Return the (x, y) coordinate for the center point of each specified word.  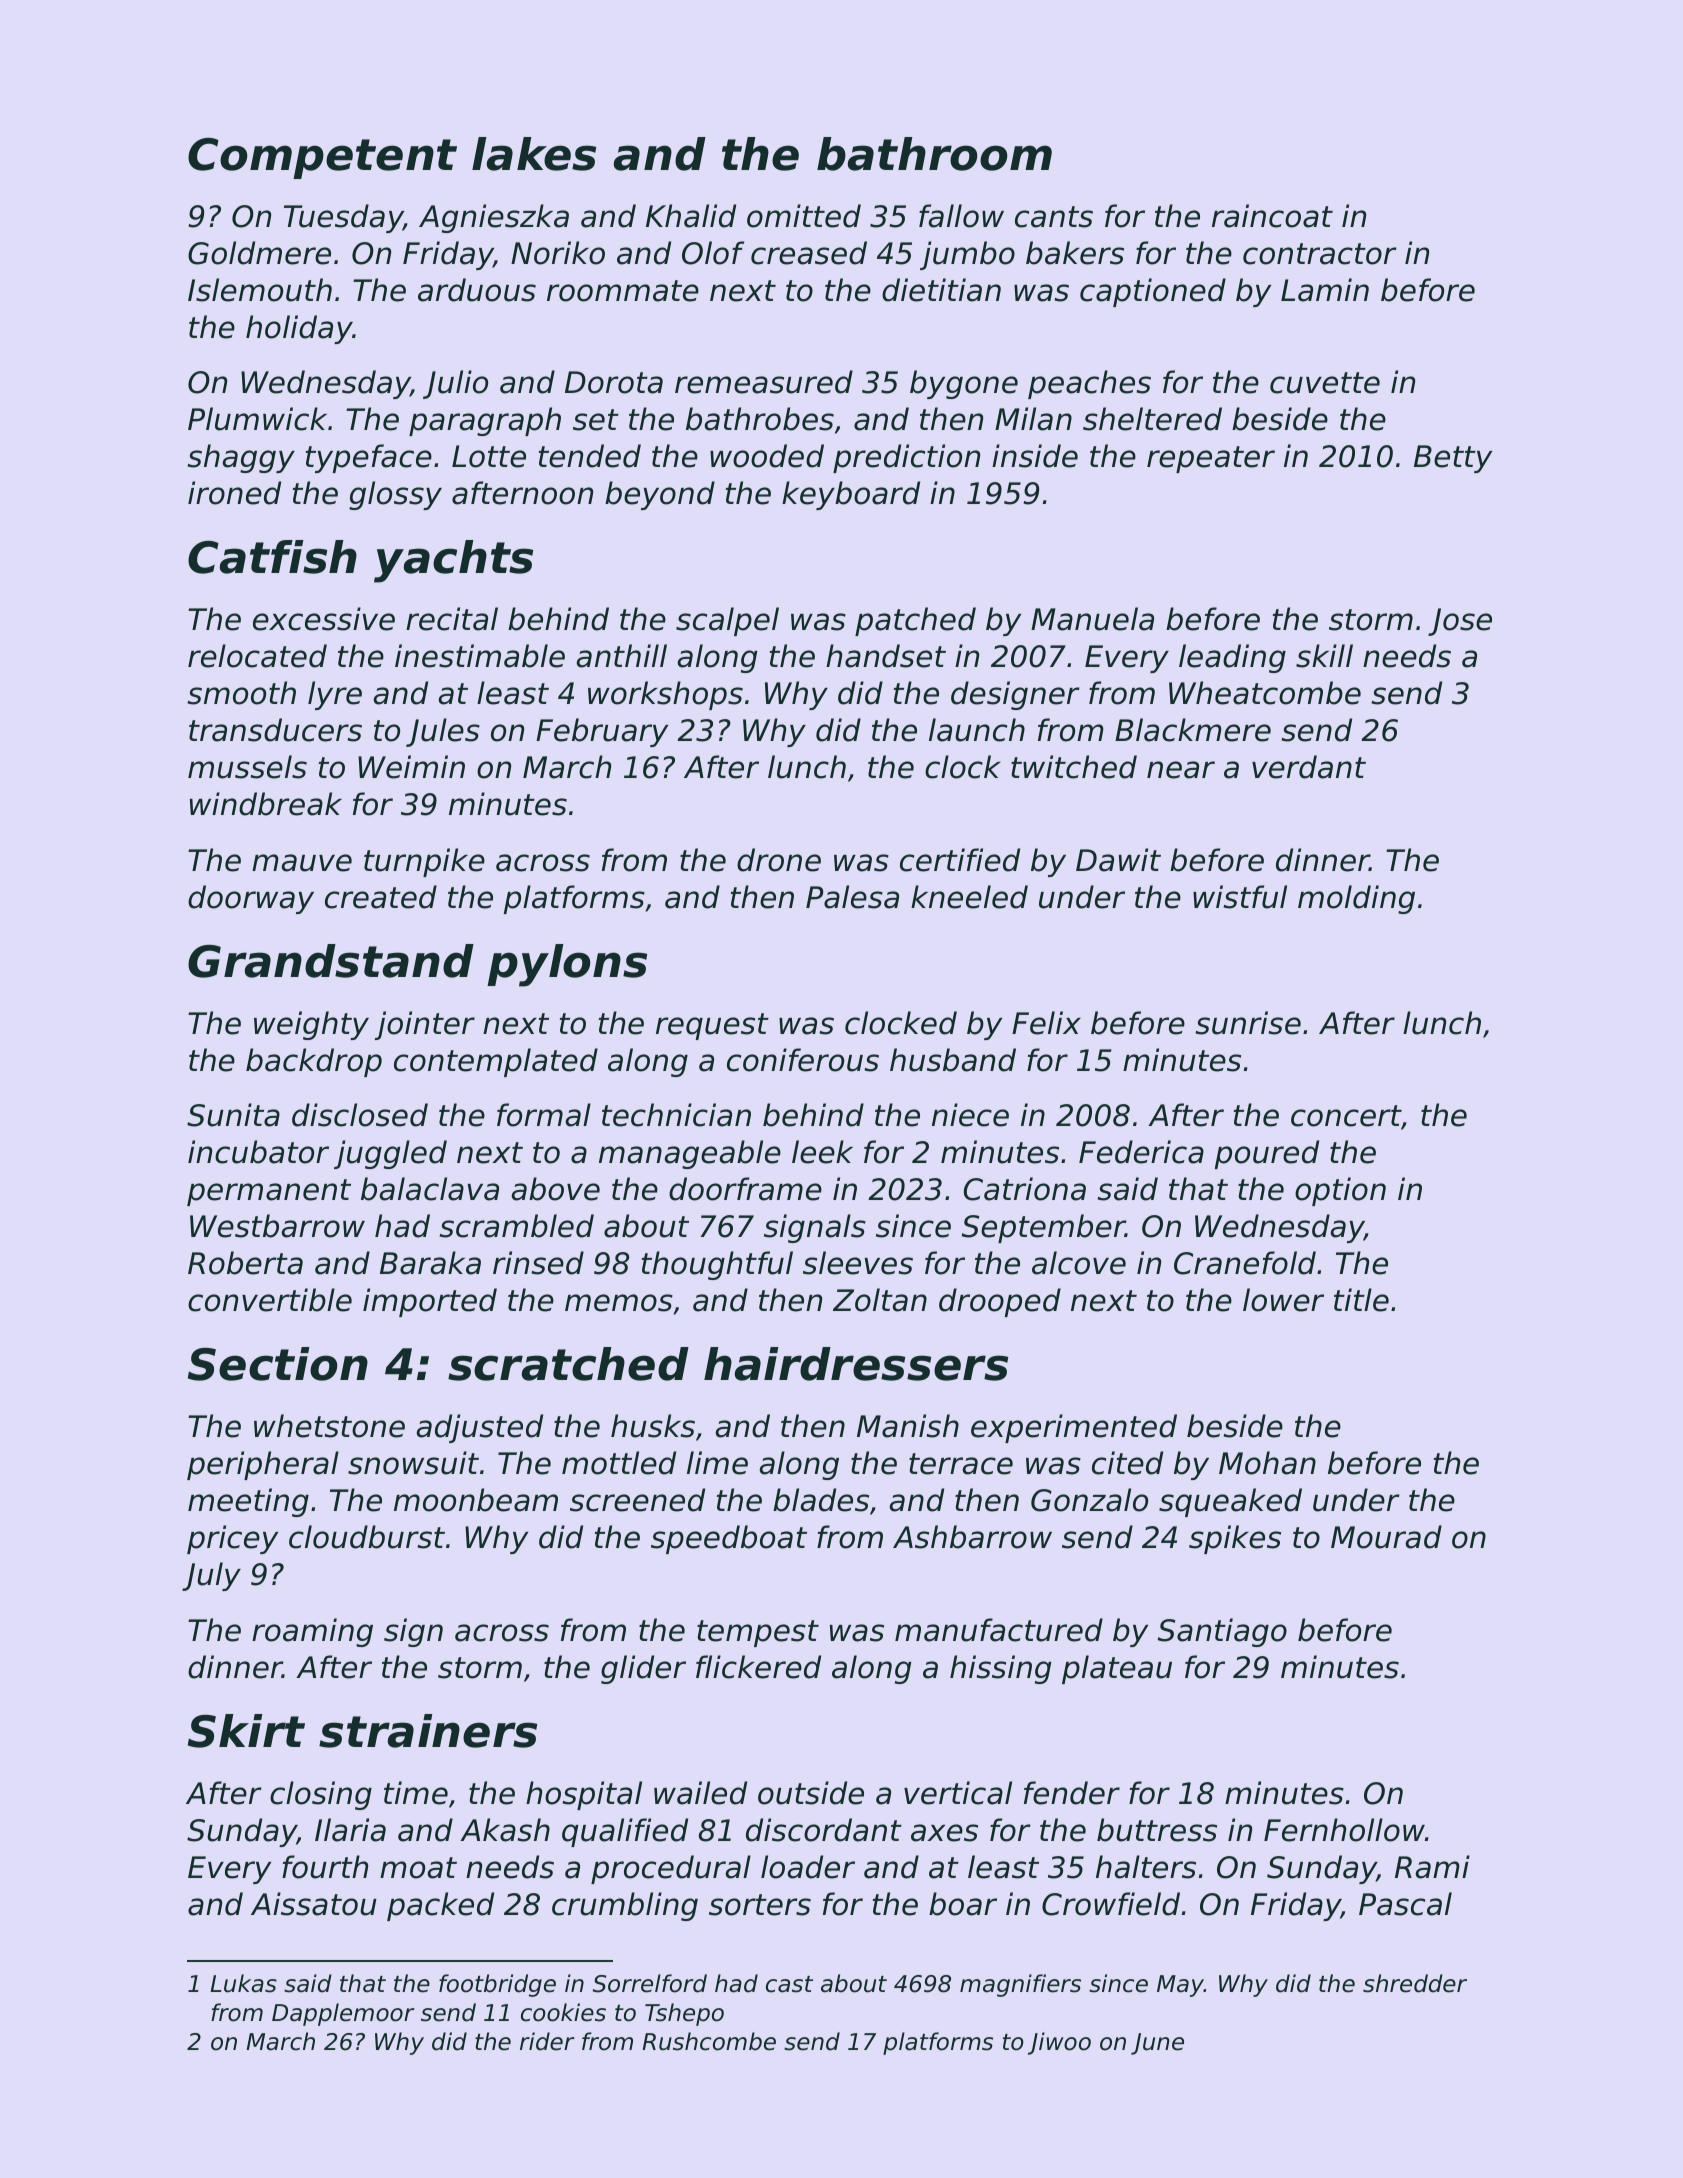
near (1181, 770)
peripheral (263, 1465)
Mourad (1386, 1537)
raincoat (1272, 216)
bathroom (934, 154)
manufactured (999, 1630)
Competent (322, 158)
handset (886, 656)
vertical (958, 1793)
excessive (324, 619)
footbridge (497, 1985)
